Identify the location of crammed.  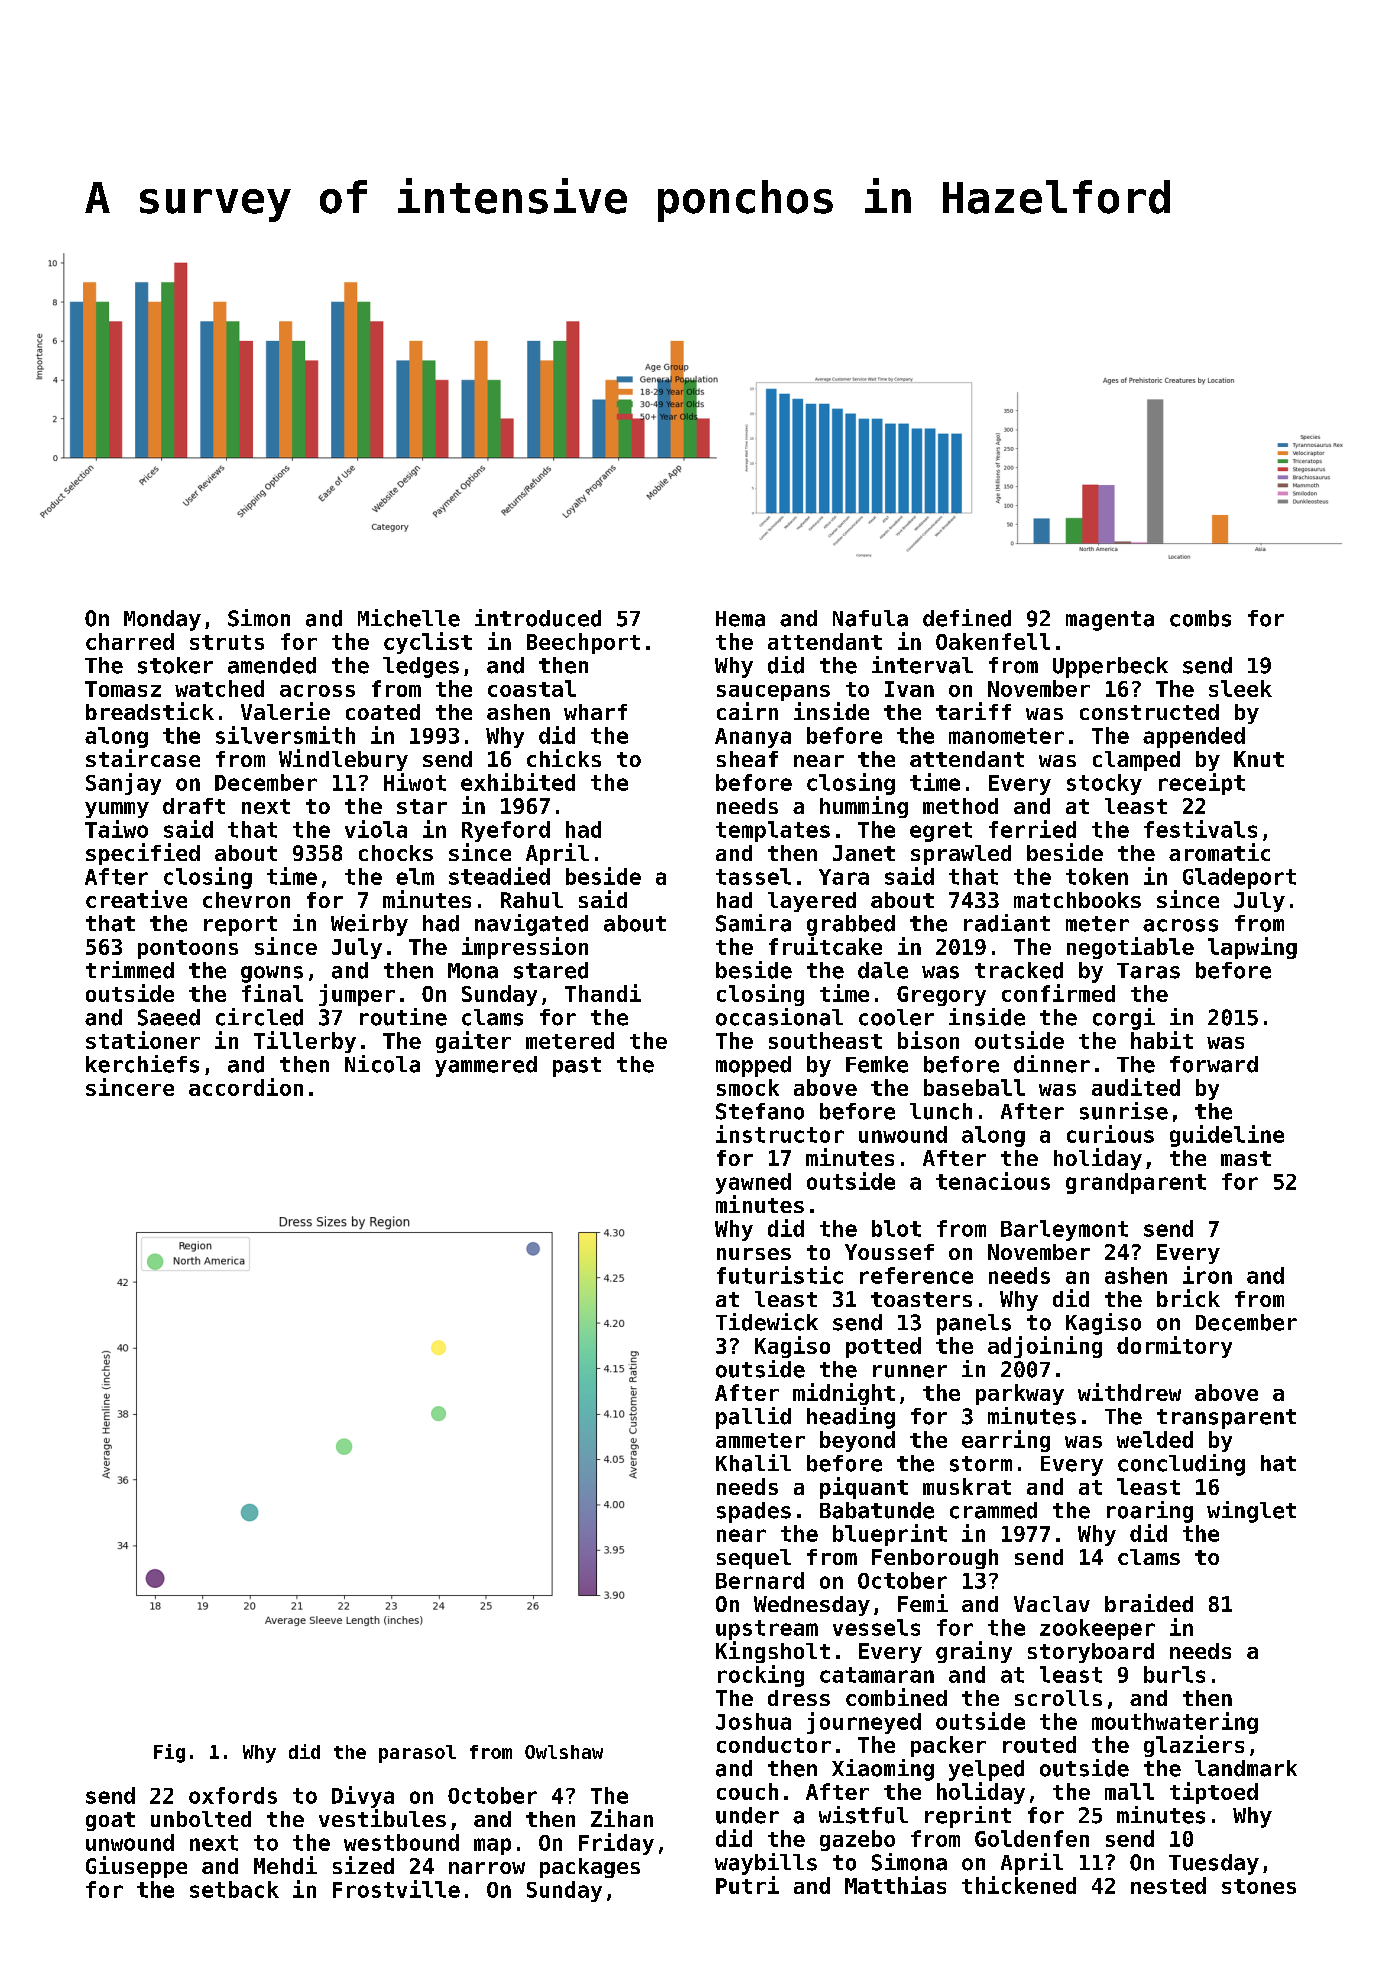
(993, 1510).
